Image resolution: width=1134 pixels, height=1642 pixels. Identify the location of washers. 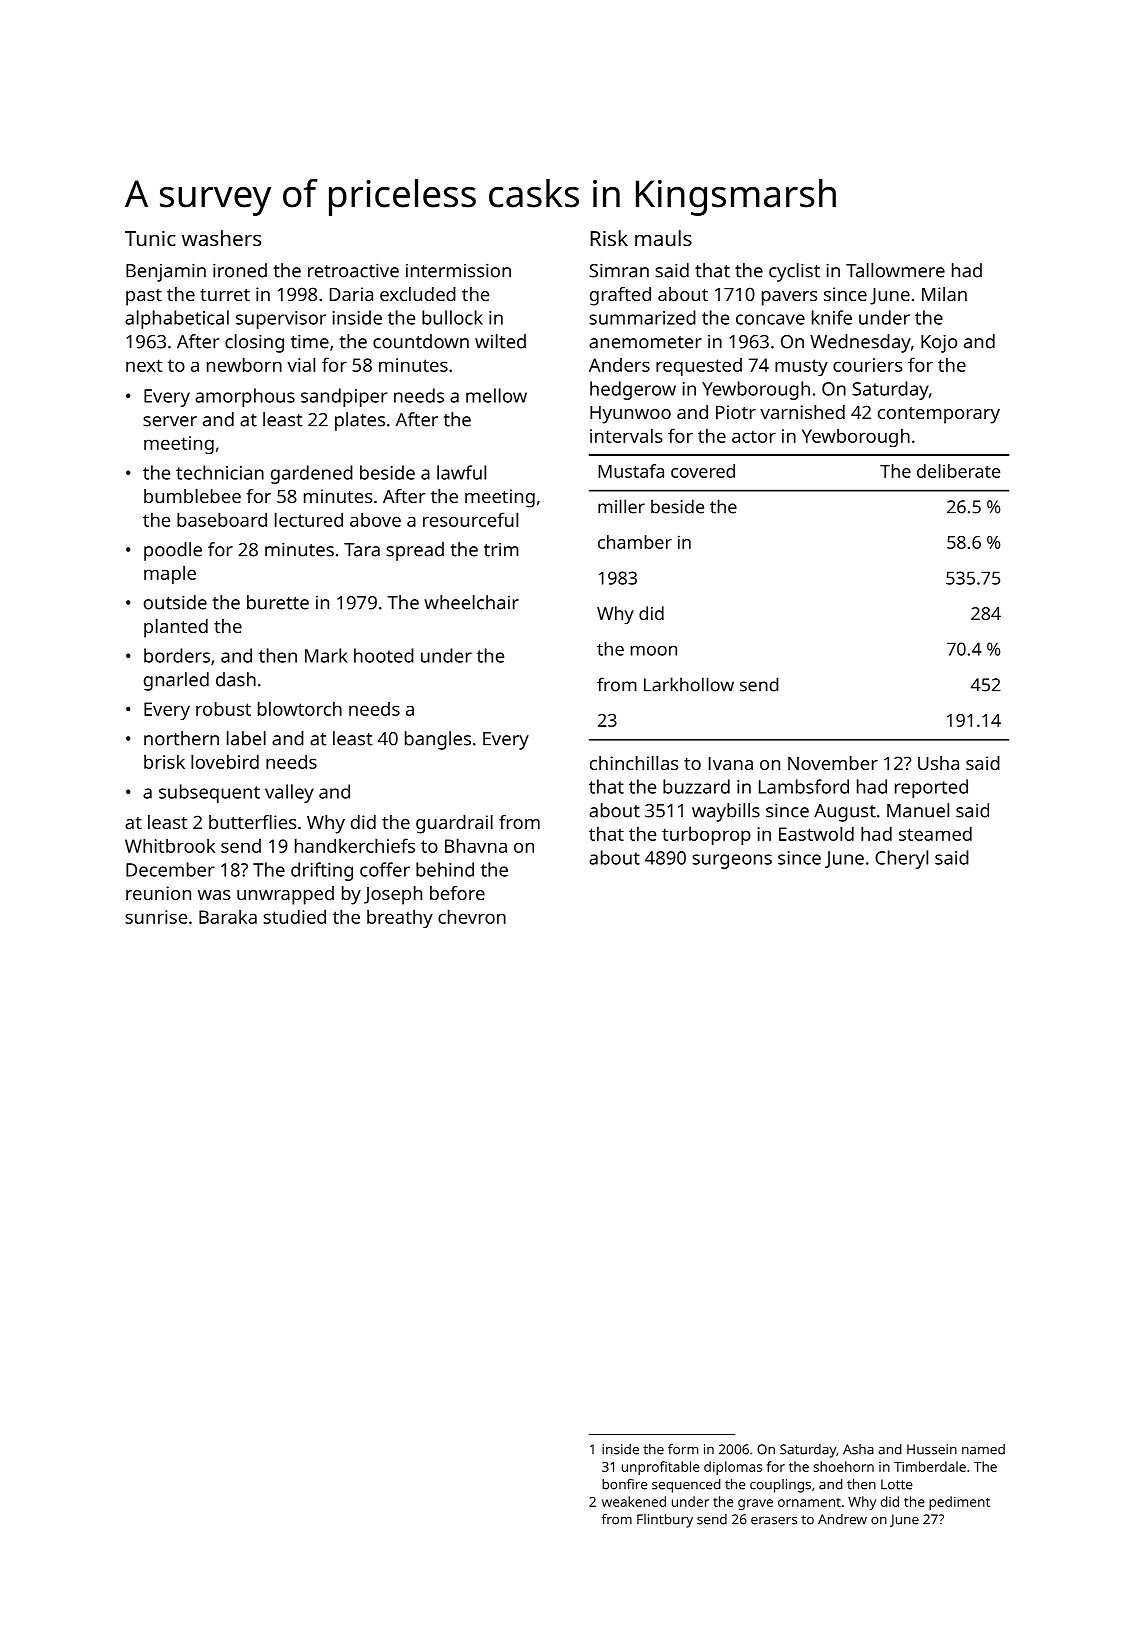
(221, 238).
